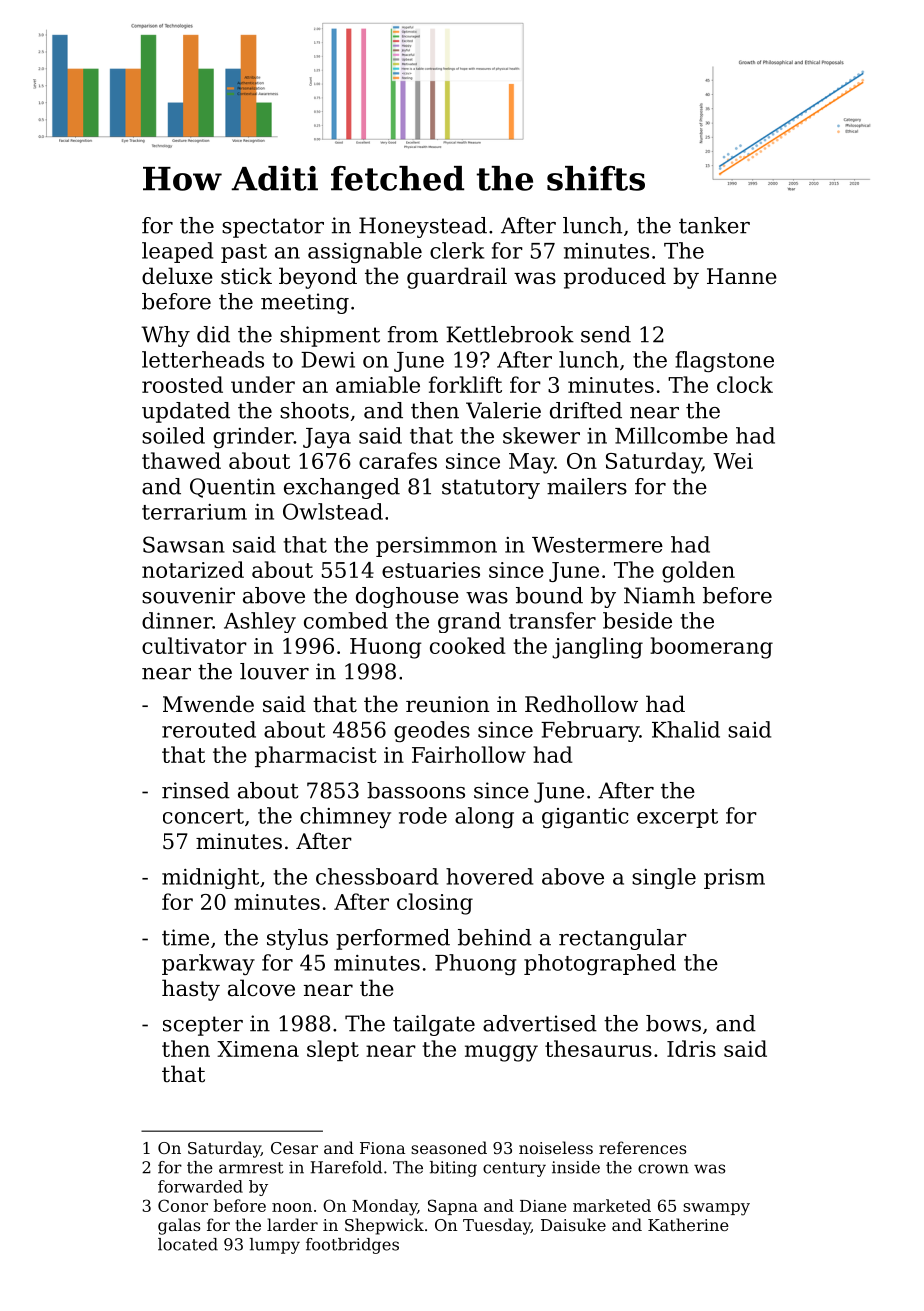 The height and width of the screenshot is (1311, 924). Describe the element at coordinates (352, 1246) in the screenshot. I see `footbridges` at that location.
